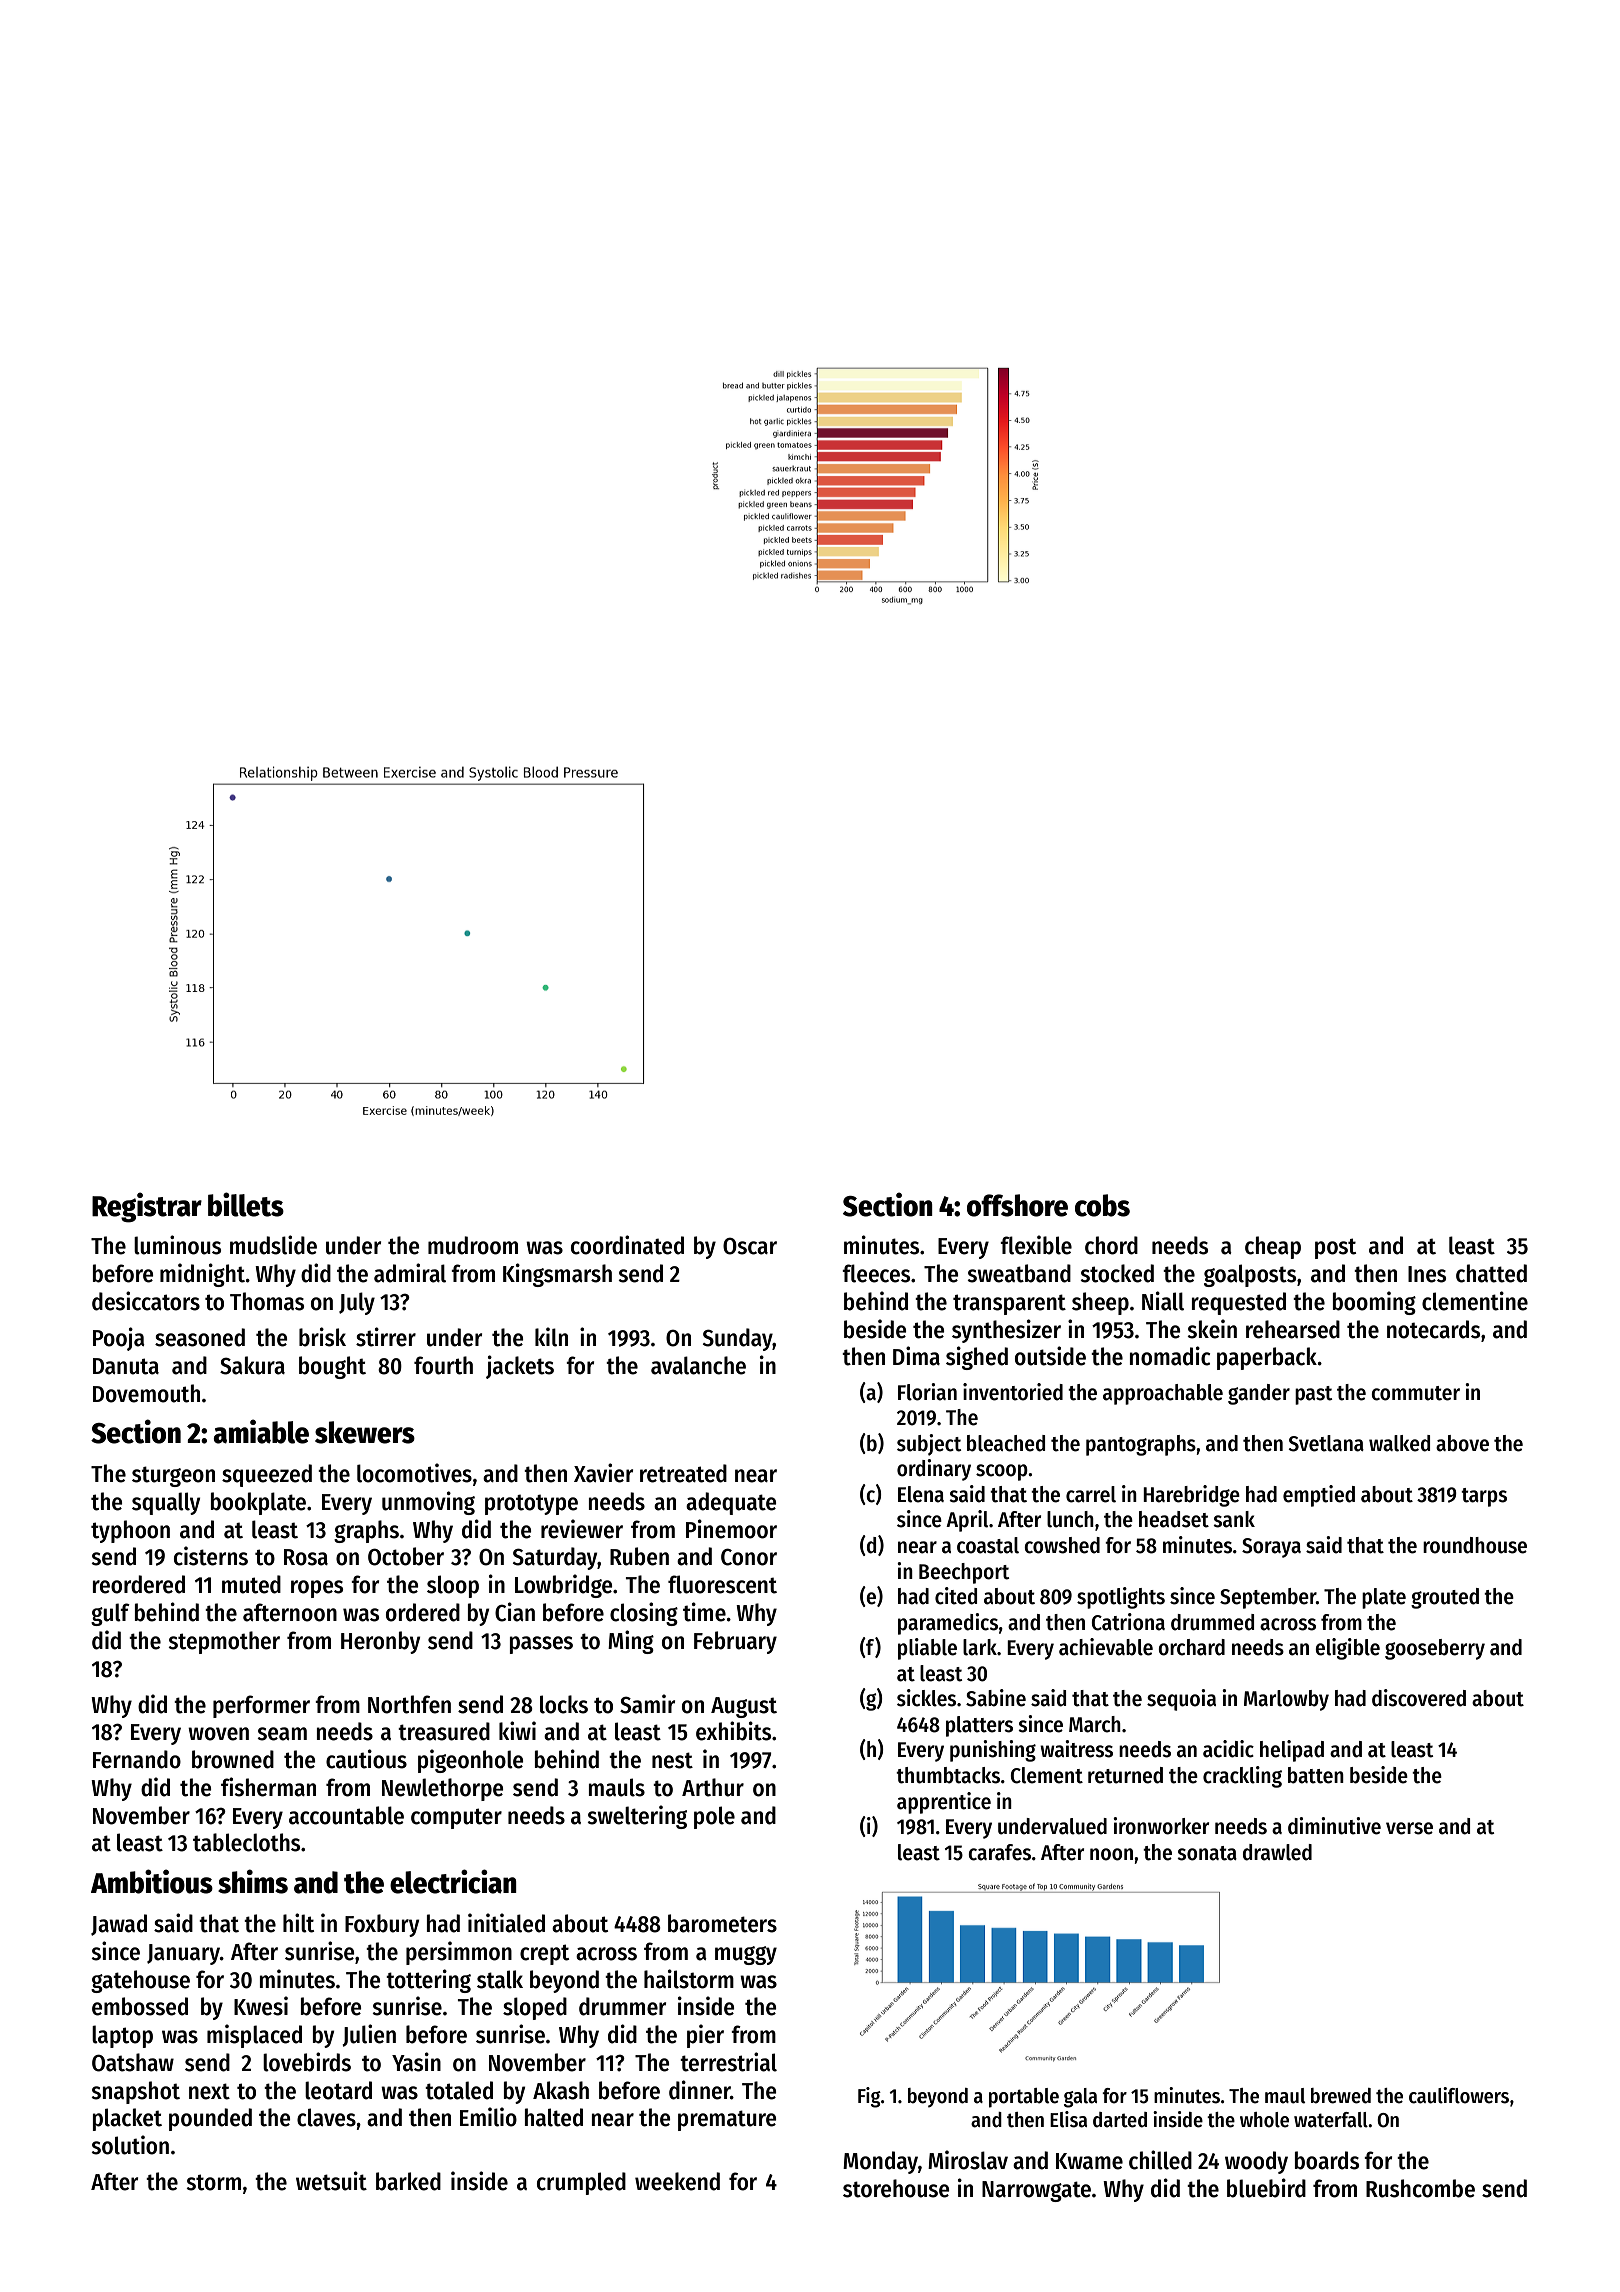  What do you see at coordinates (110, 1614) in the document?
I see `gulf` at bounding box center [110, 1614].
